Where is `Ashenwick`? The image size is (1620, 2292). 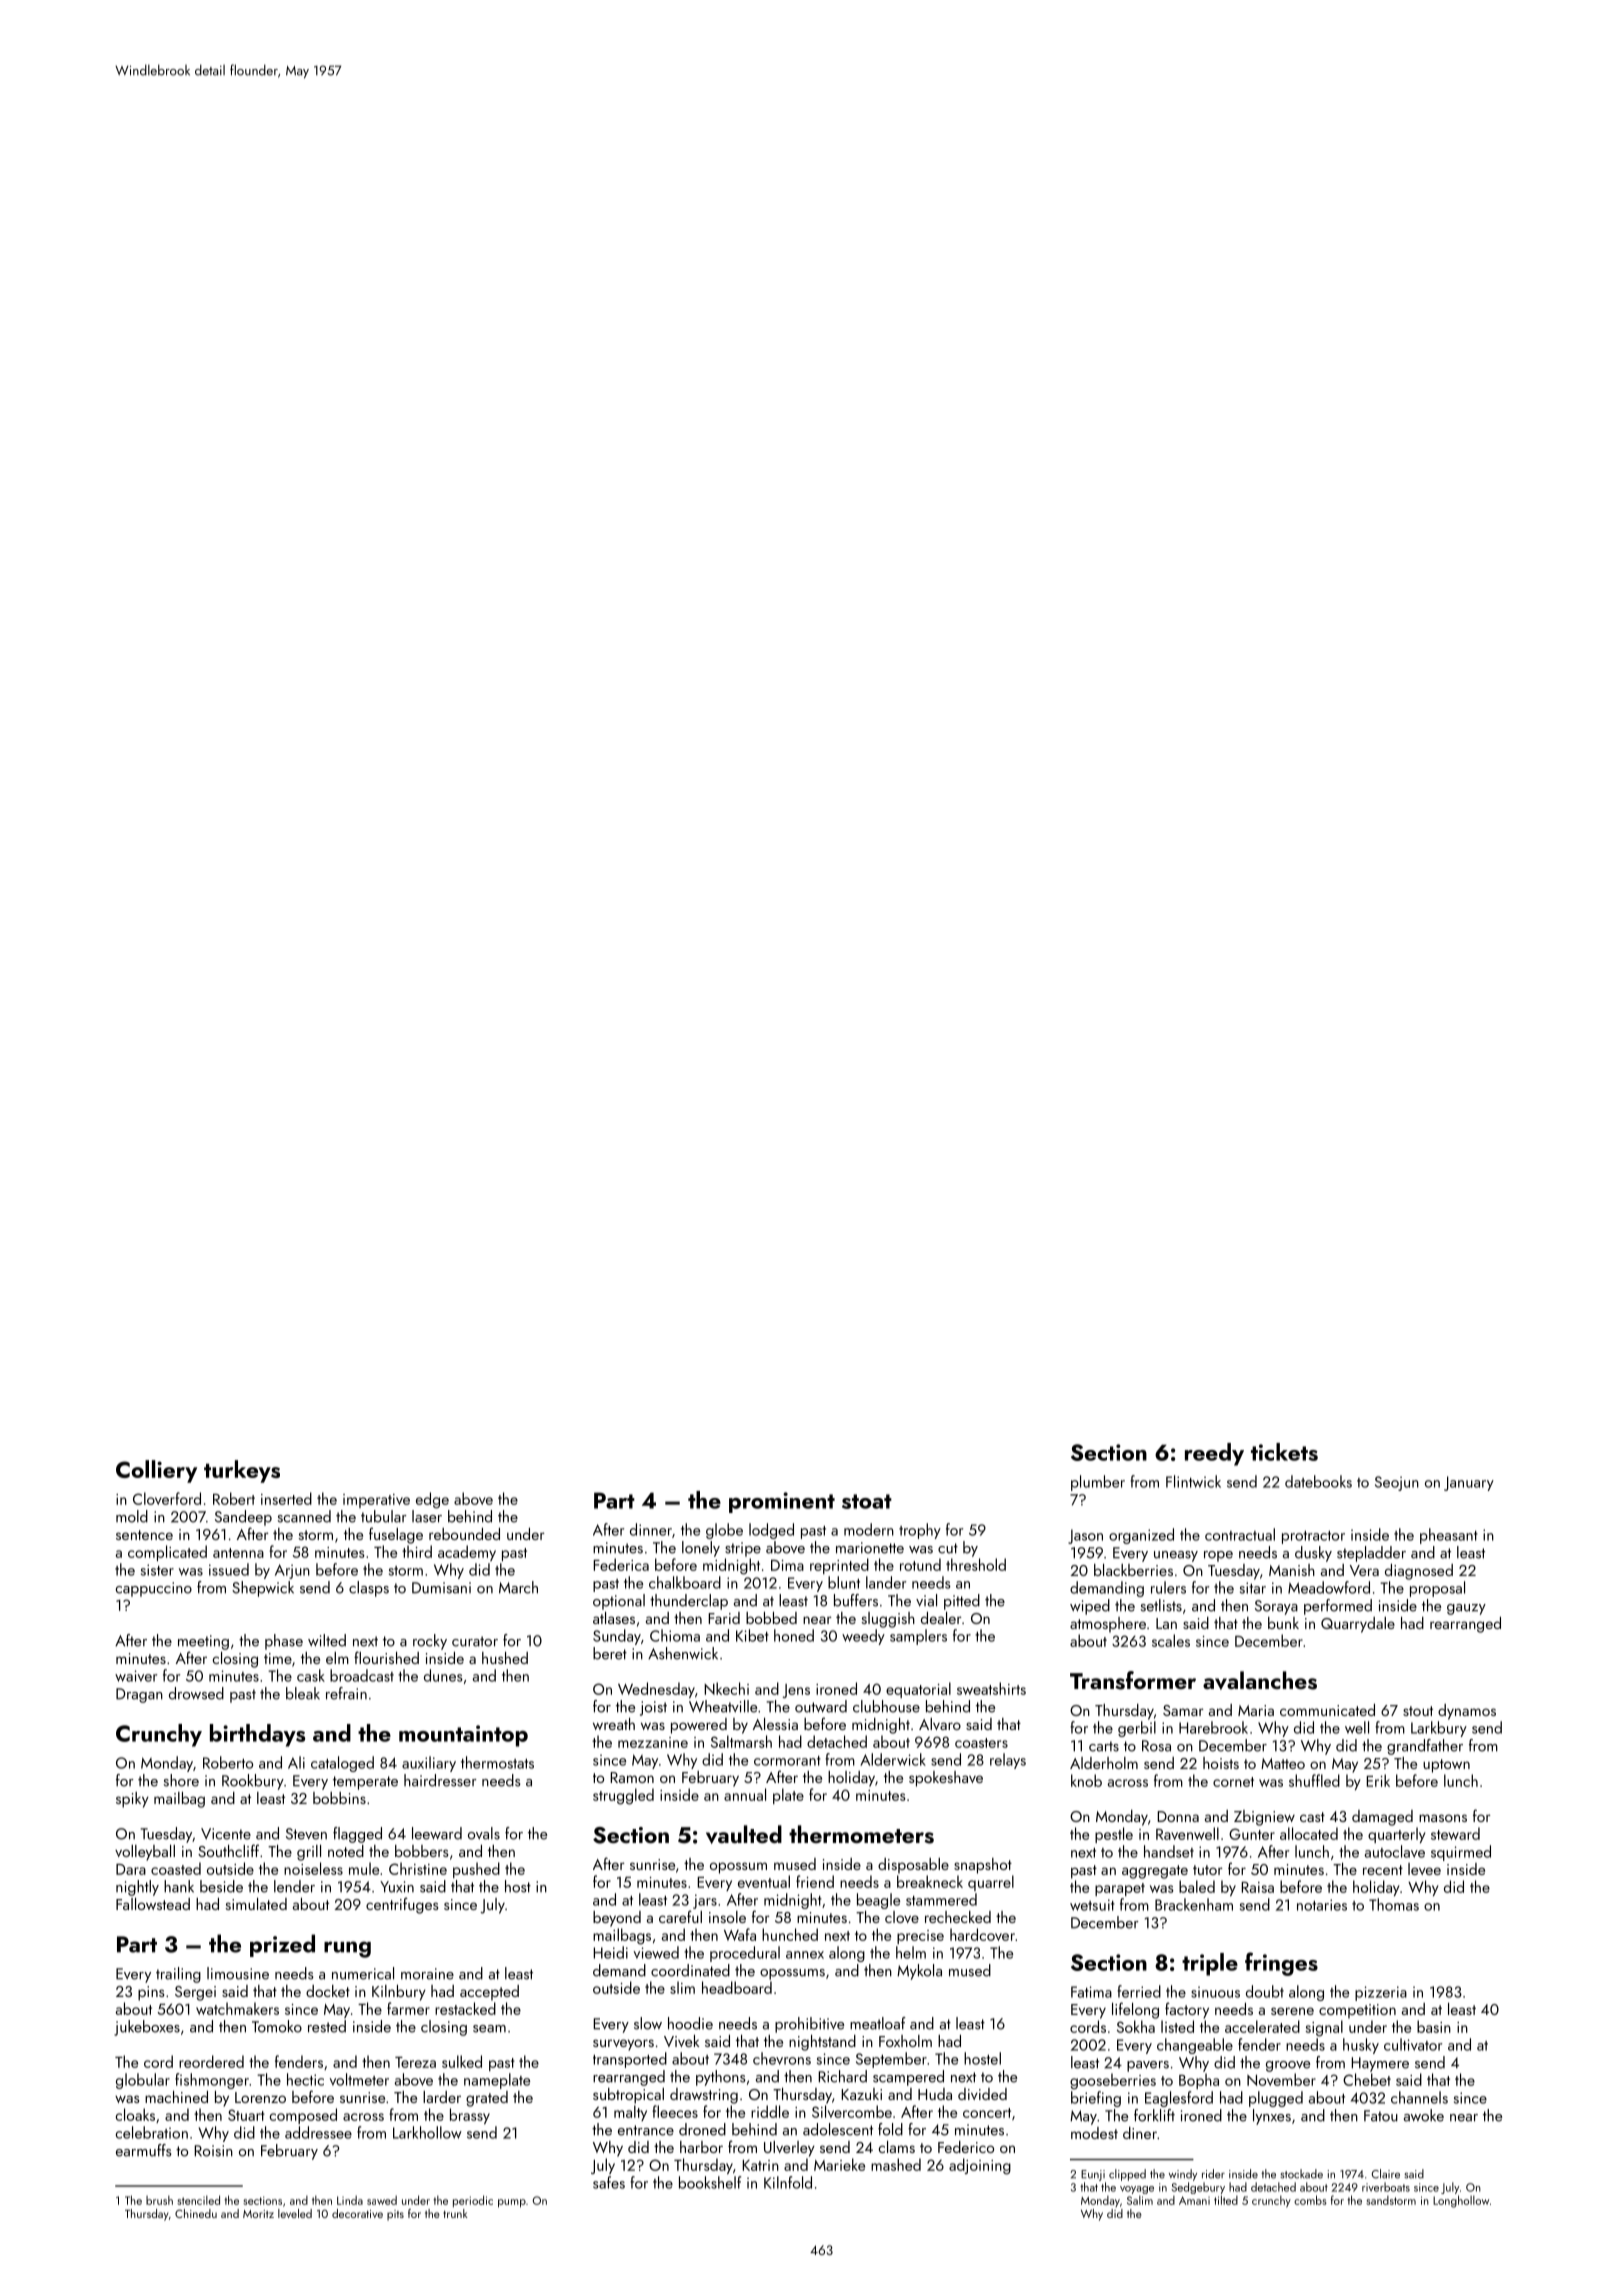
Ashenwick is located at coordinates (683, 1653).
